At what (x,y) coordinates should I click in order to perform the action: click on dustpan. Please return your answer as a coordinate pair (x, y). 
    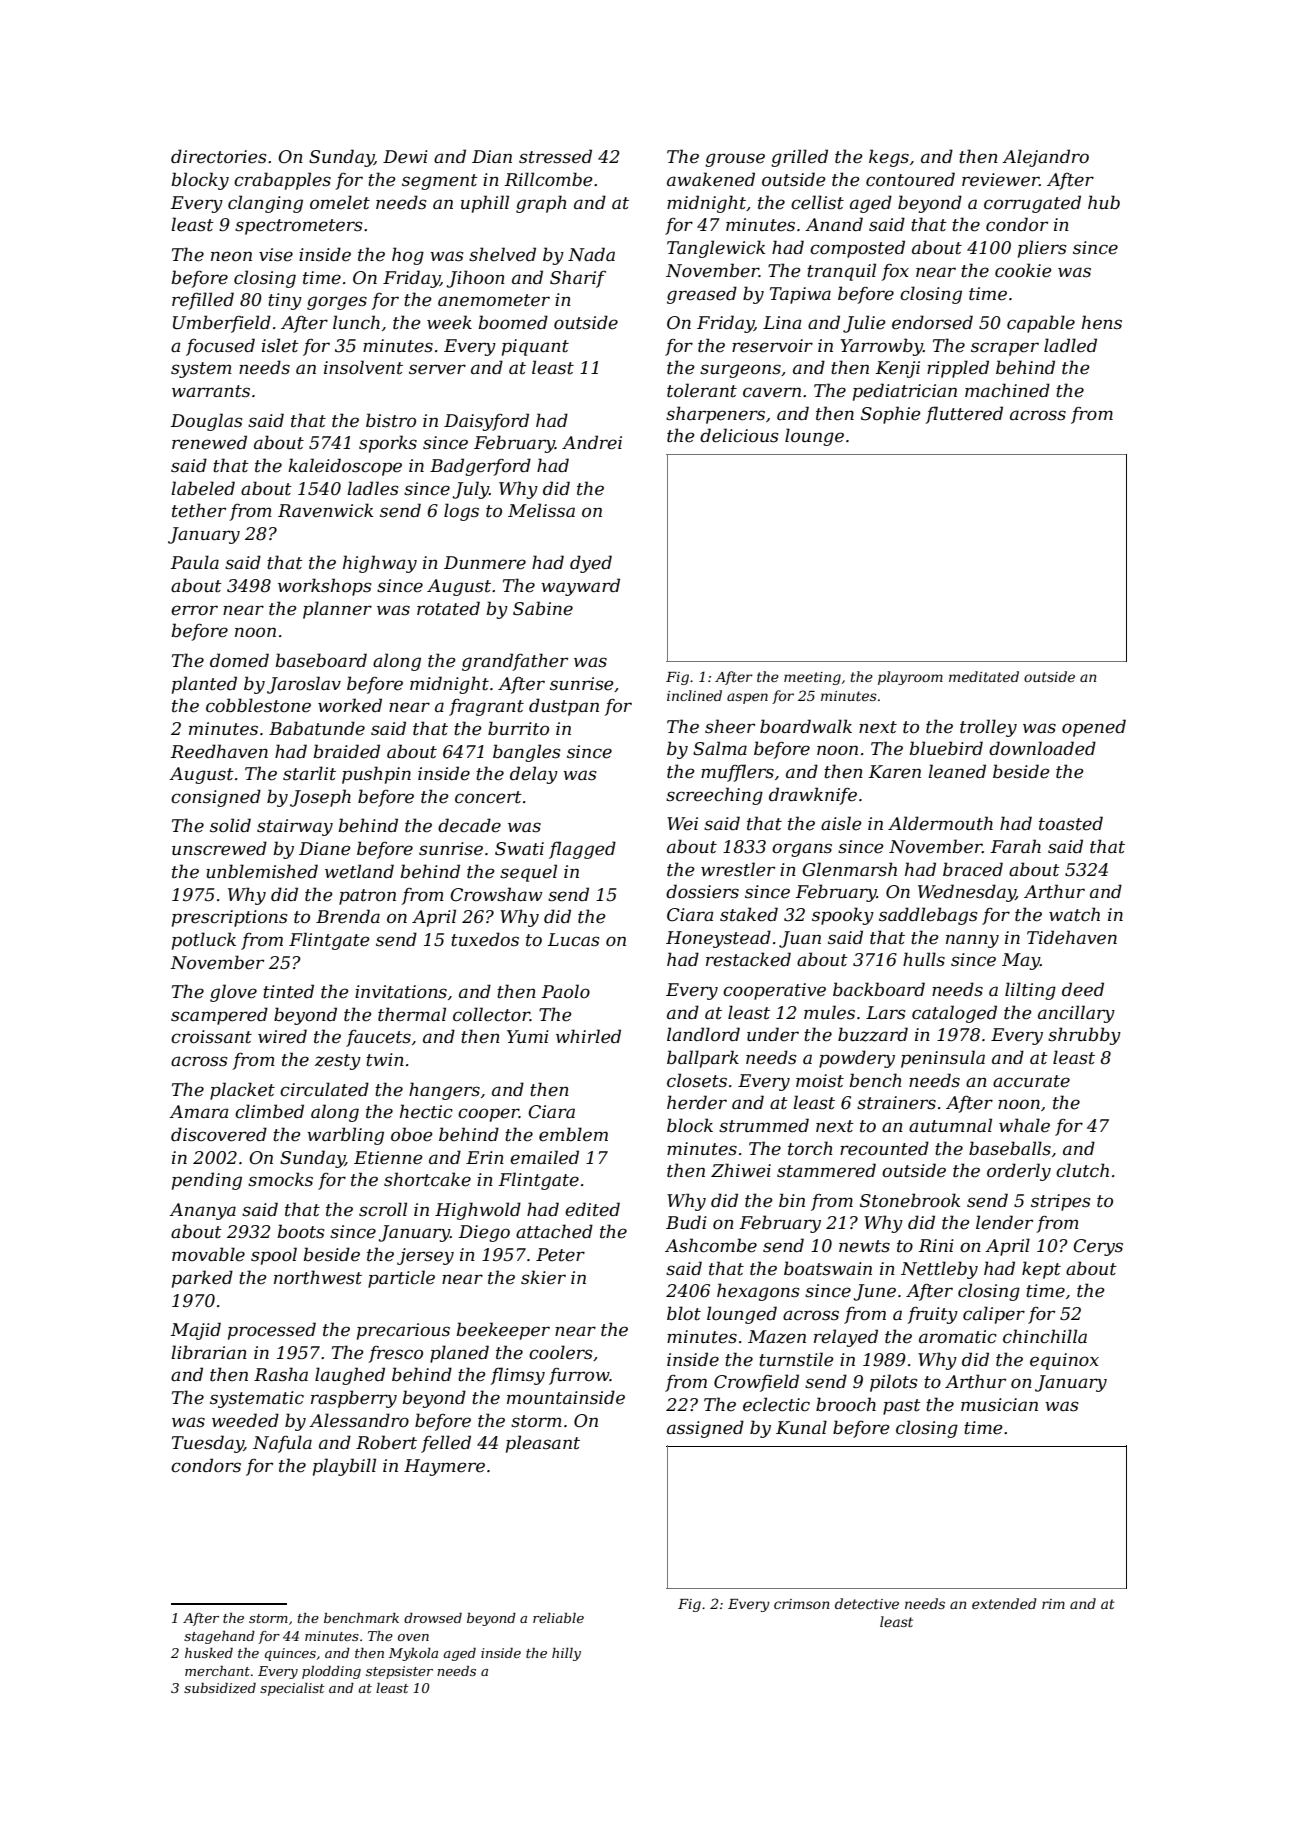
    Looking at the image, I should click on (564, 707).
